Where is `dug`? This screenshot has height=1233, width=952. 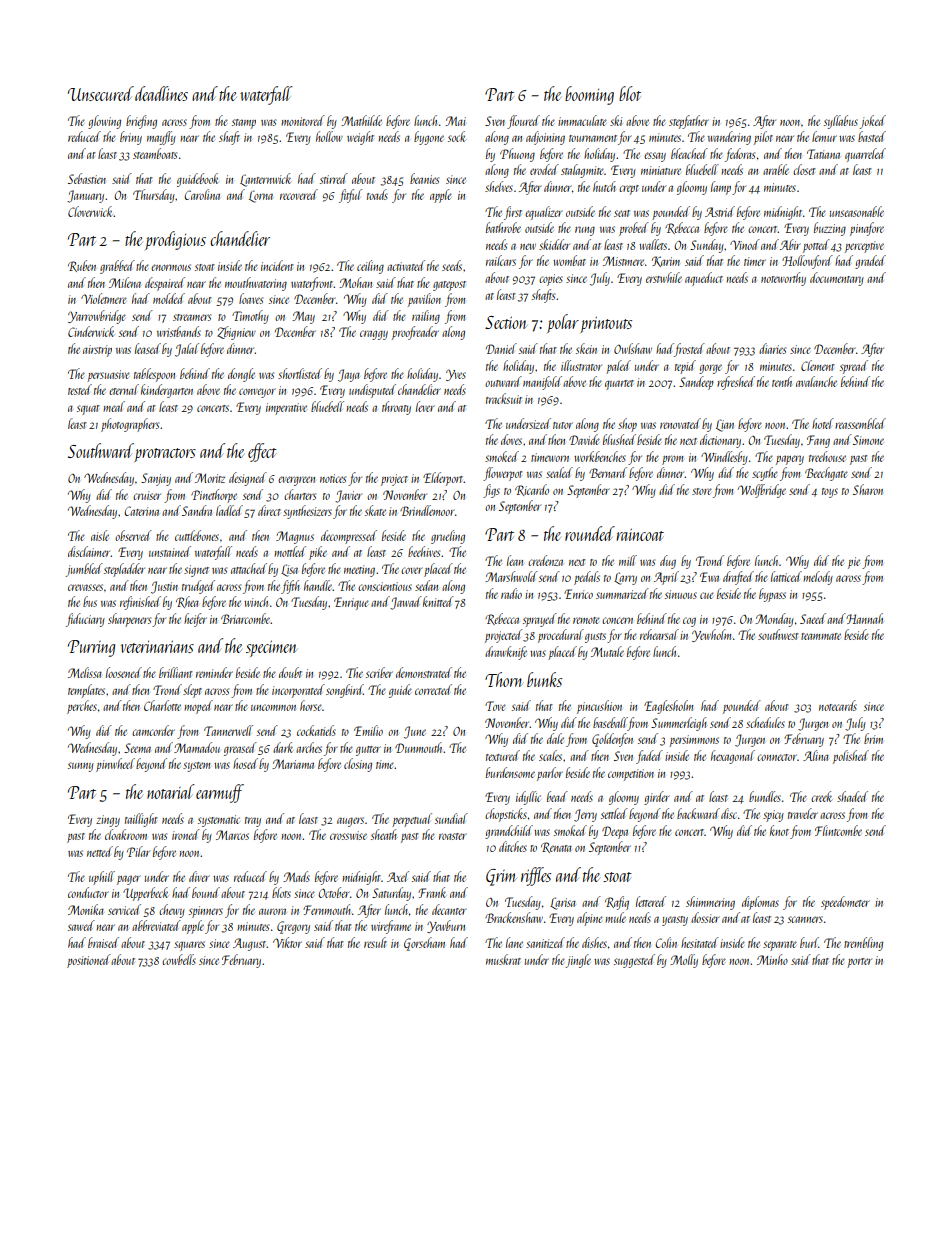
dug is located at coordinates (668, 562).
